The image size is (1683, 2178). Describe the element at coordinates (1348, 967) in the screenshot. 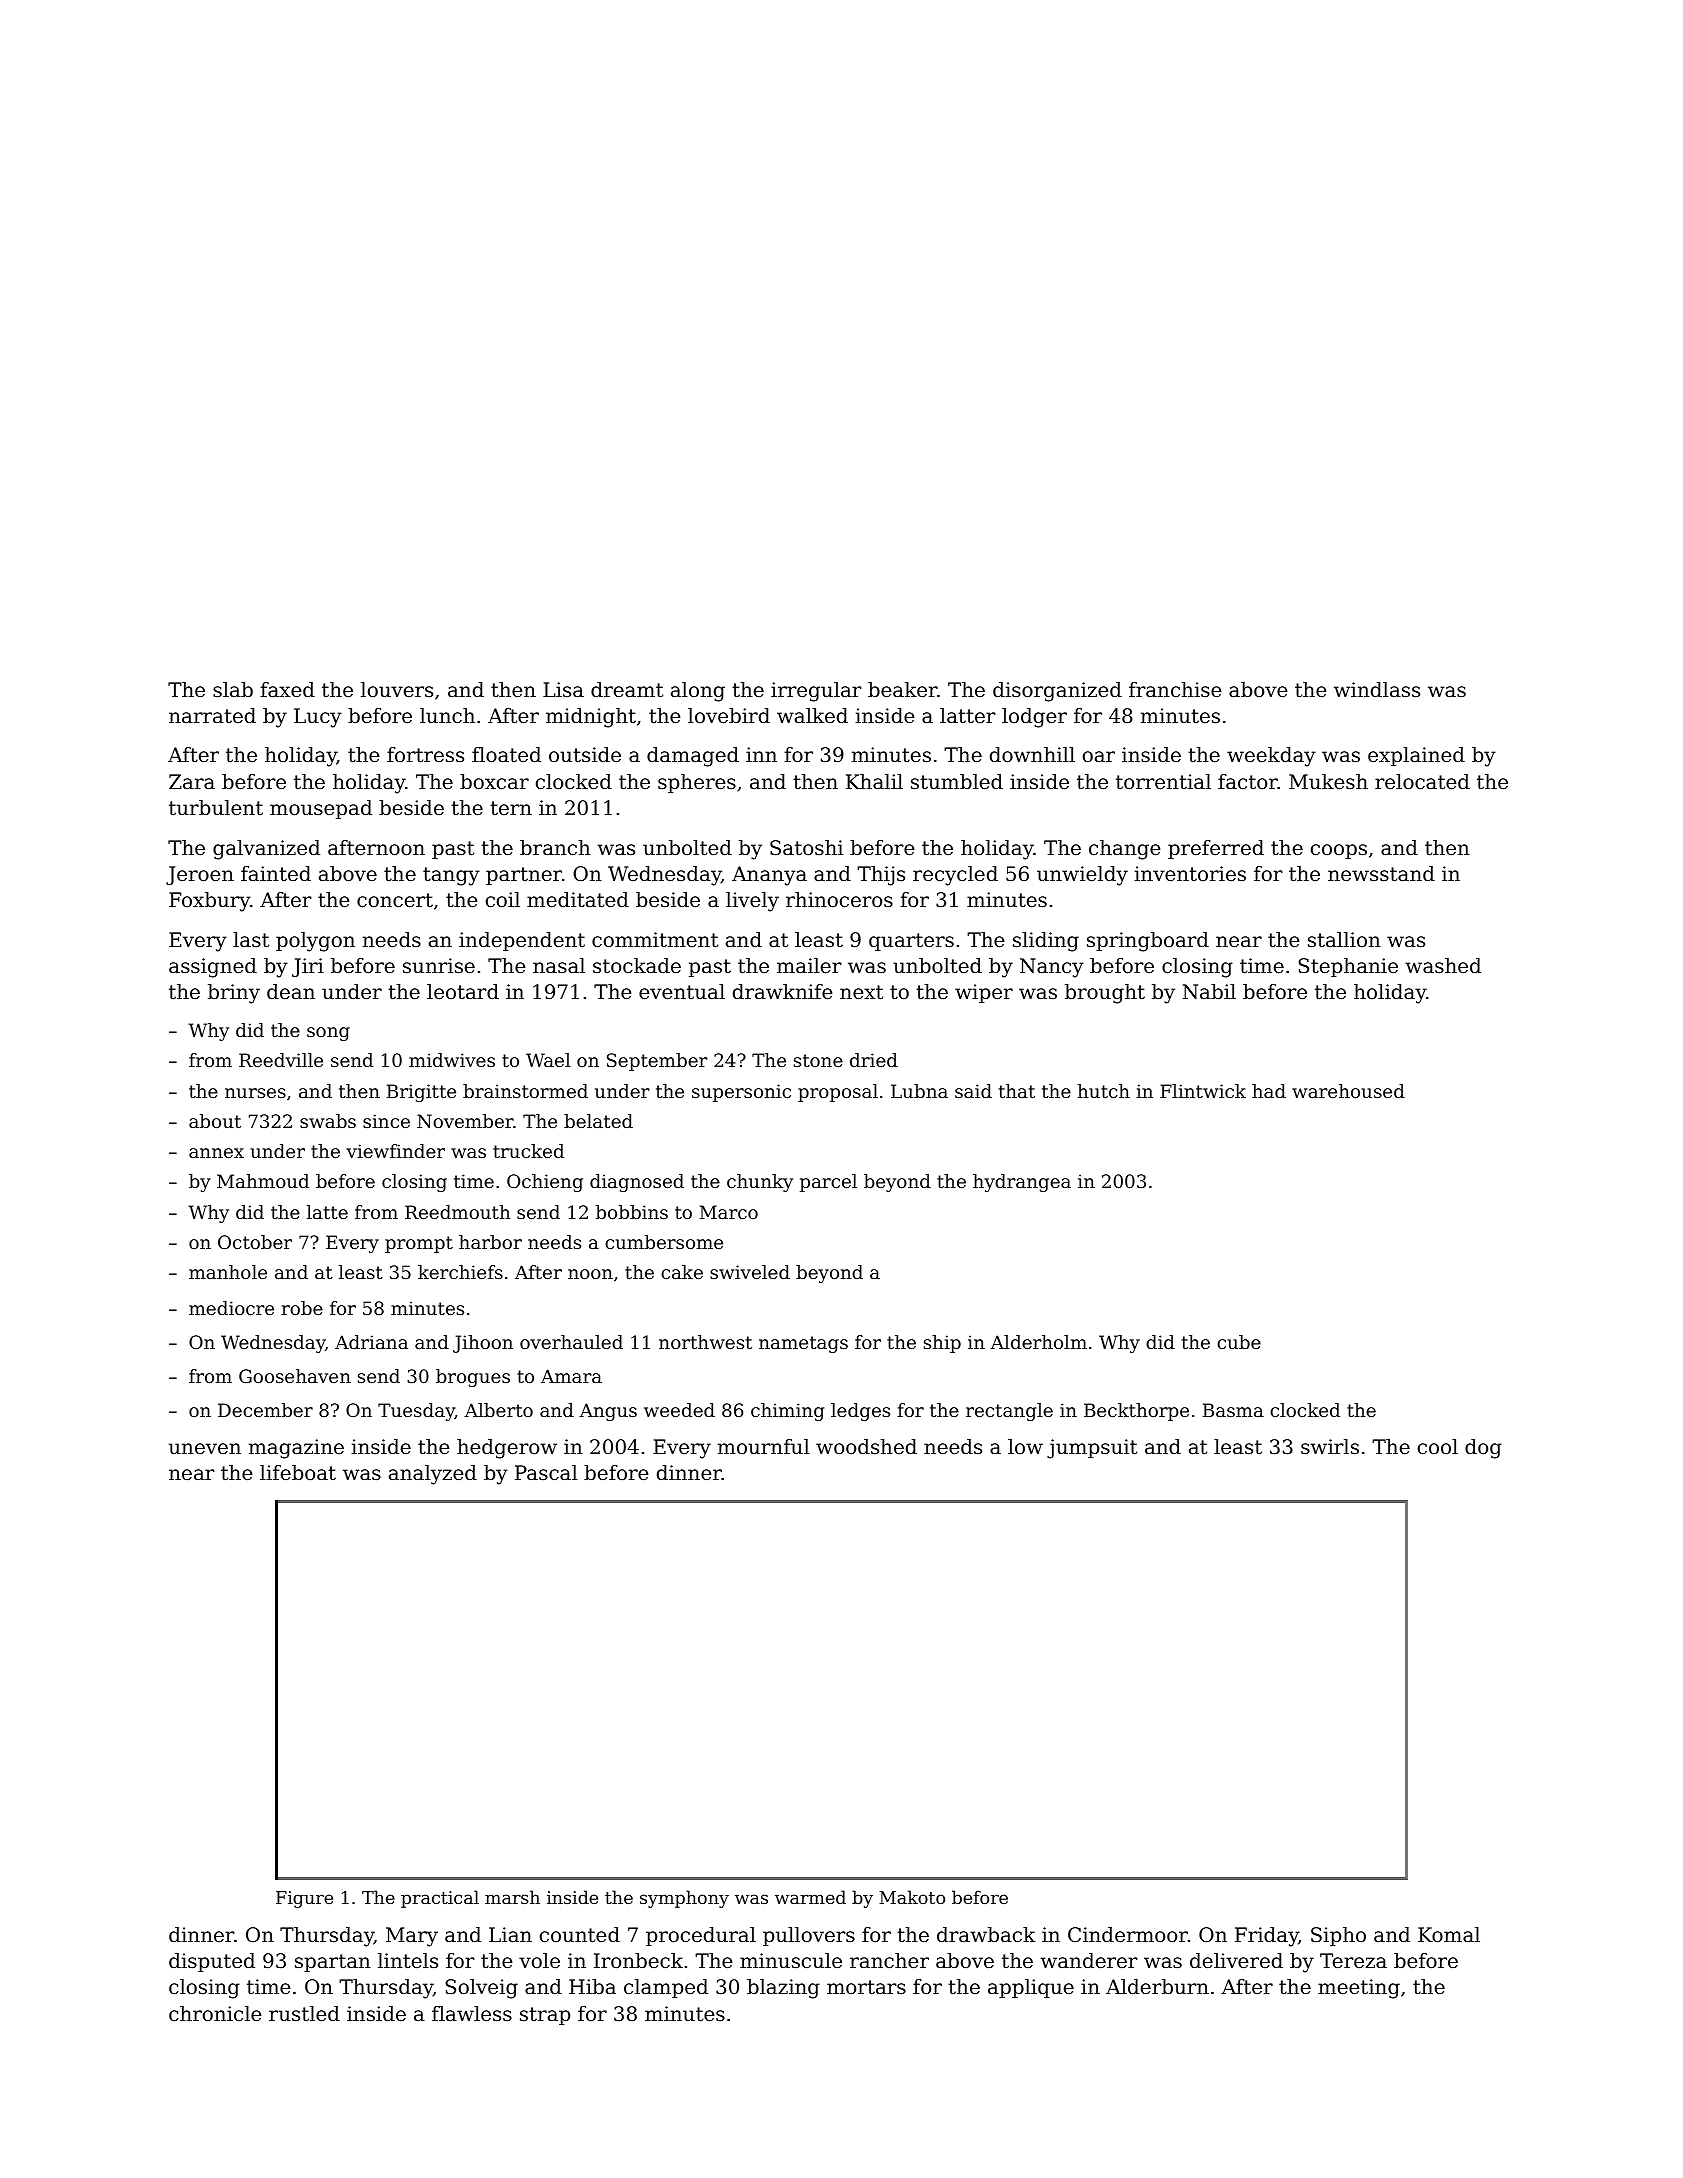

I see `Stephanie` at that location.
